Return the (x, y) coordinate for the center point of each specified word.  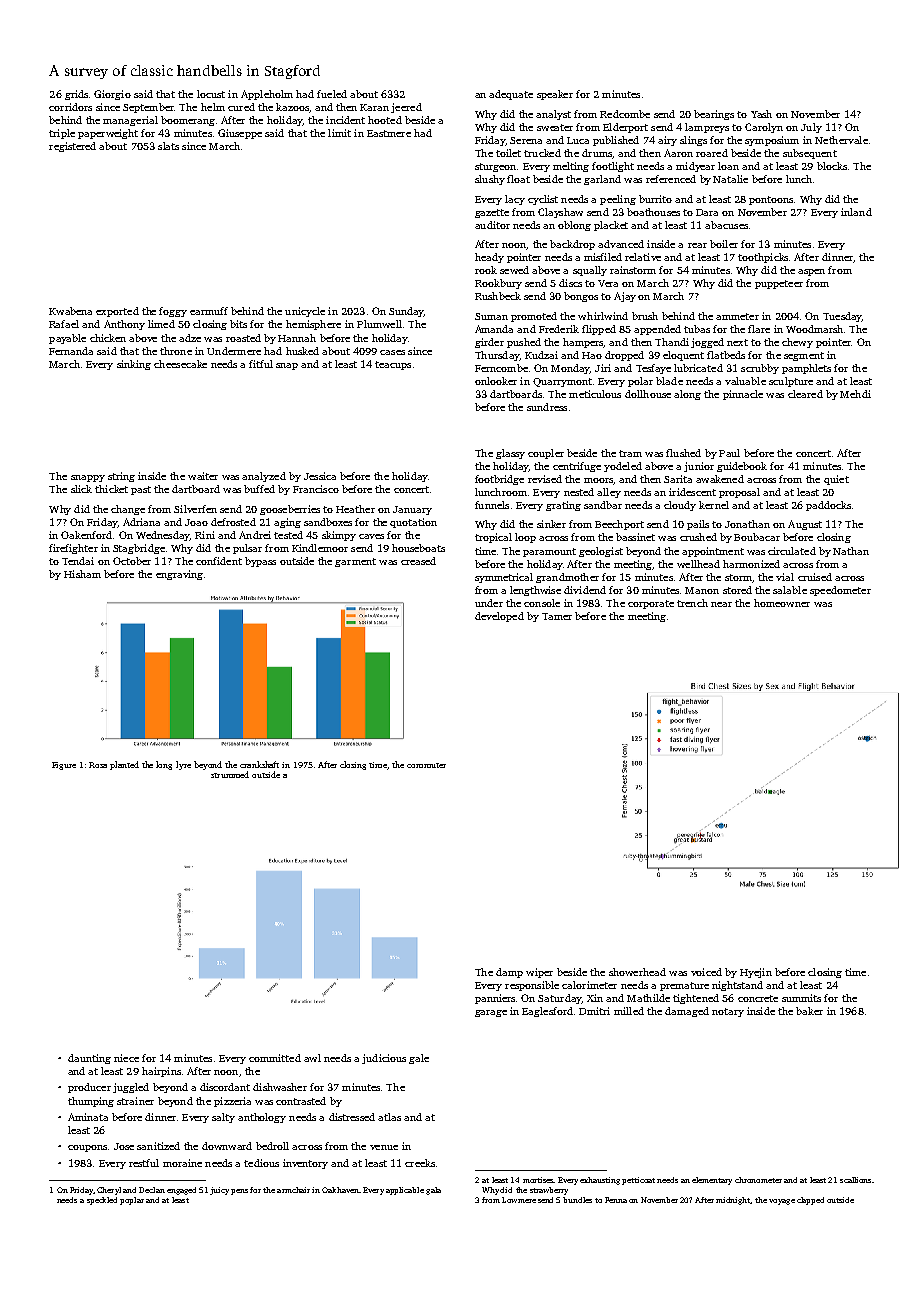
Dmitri (594, 1011)
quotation (413, 523)
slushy (490, 180)
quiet (836, 480)
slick (81, 489)
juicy (219, 1191)
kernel (714, 505)
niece (126, 1058)
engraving (179, 575)
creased (418, 561)
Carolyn (764, 128)
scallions (855, 1180)
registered (72, 147)
